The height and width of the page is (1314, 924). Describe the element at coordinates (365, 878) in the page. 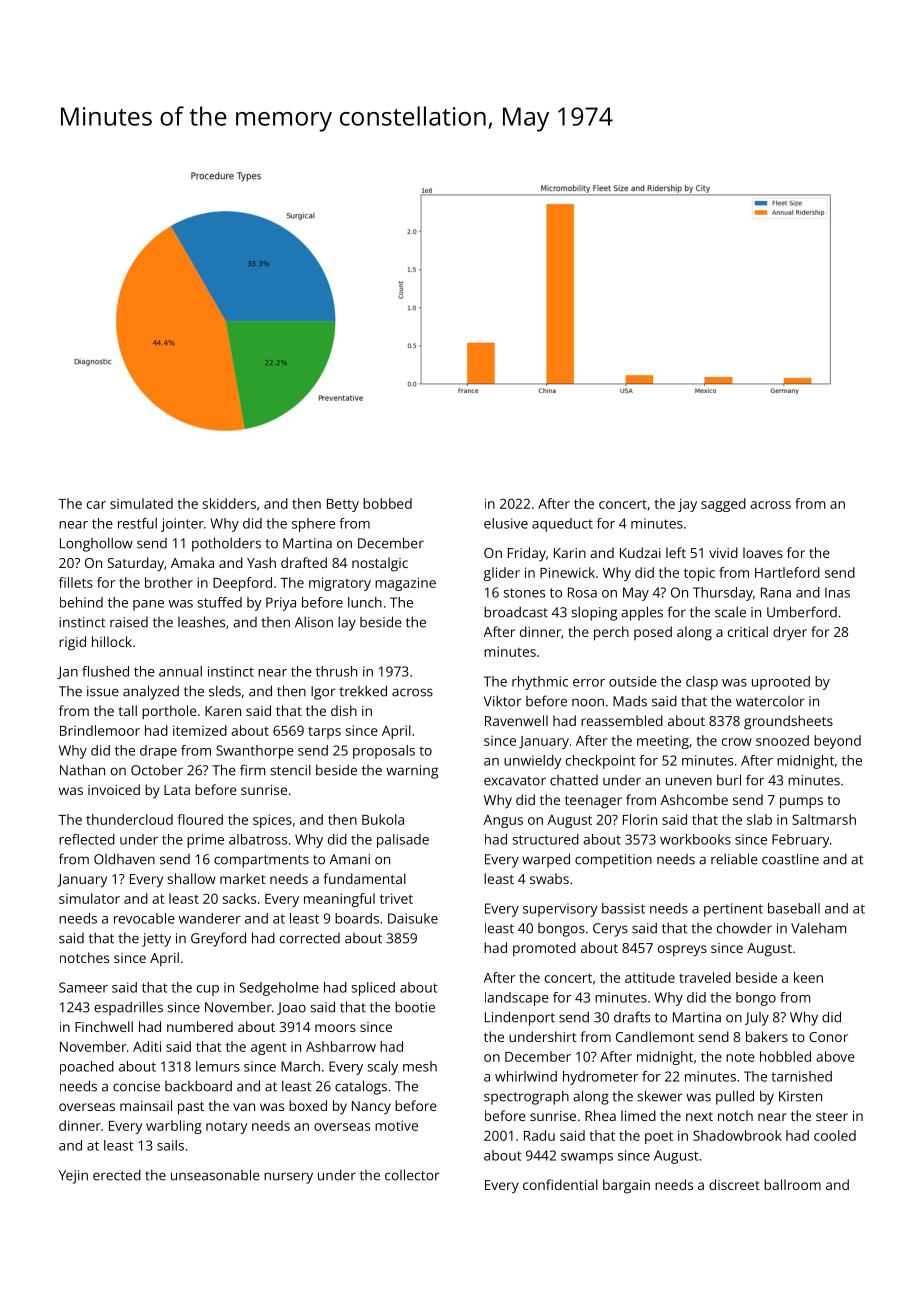

I see `fundamental` at that location.
